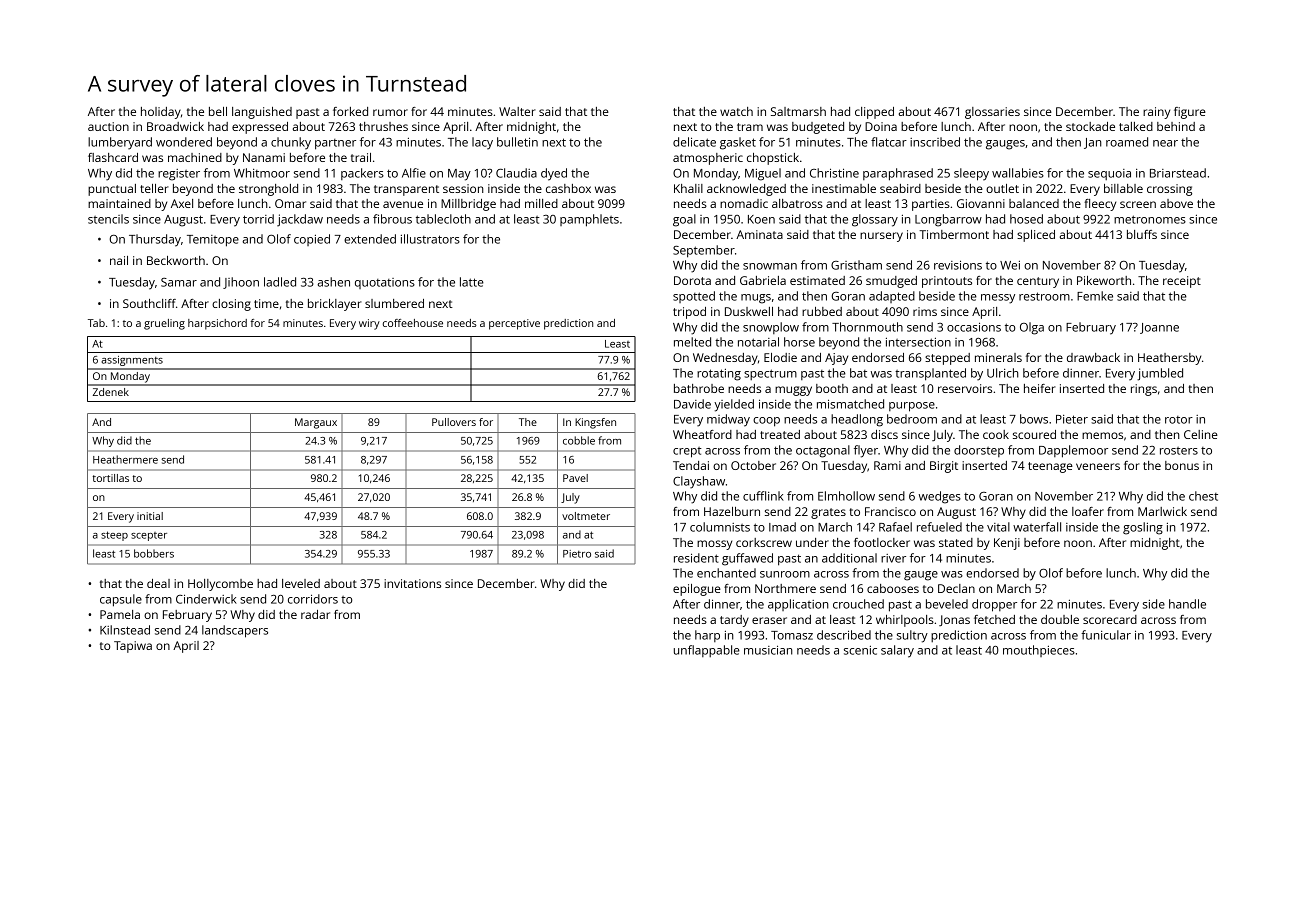 The width and height of the screenshot is (1308, 924). I want to click on watch, so click(736, 111).
